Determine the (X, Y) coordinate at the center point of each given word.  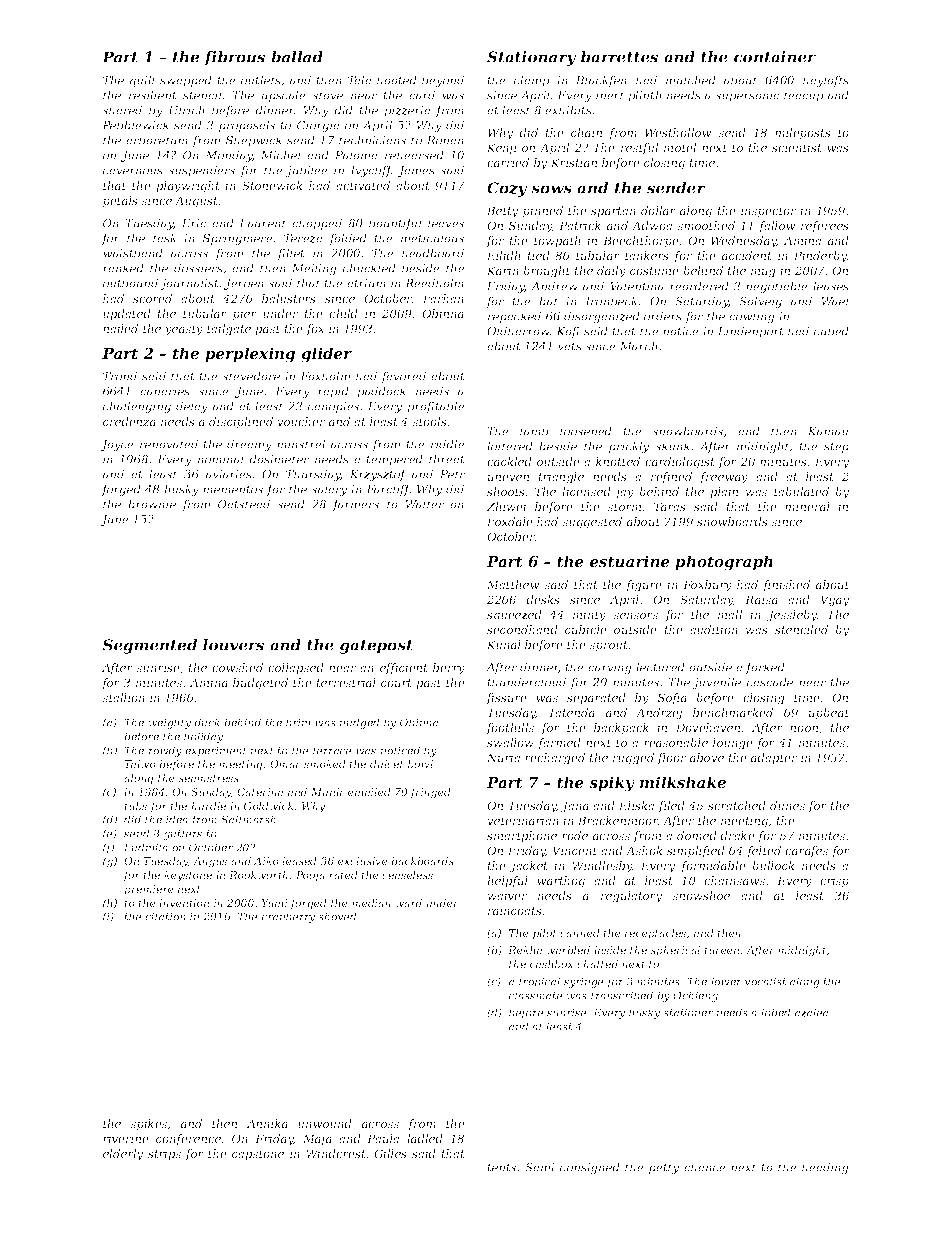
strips (164, 1155)
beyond (443, 81)
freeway (724, 478)
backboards (422, 861)
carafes (806, 852)
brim (298, 722)
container (775, 57)
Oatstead (244, 504)
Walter (424, 504)
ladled (425, 1138)
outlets (261, 80)
